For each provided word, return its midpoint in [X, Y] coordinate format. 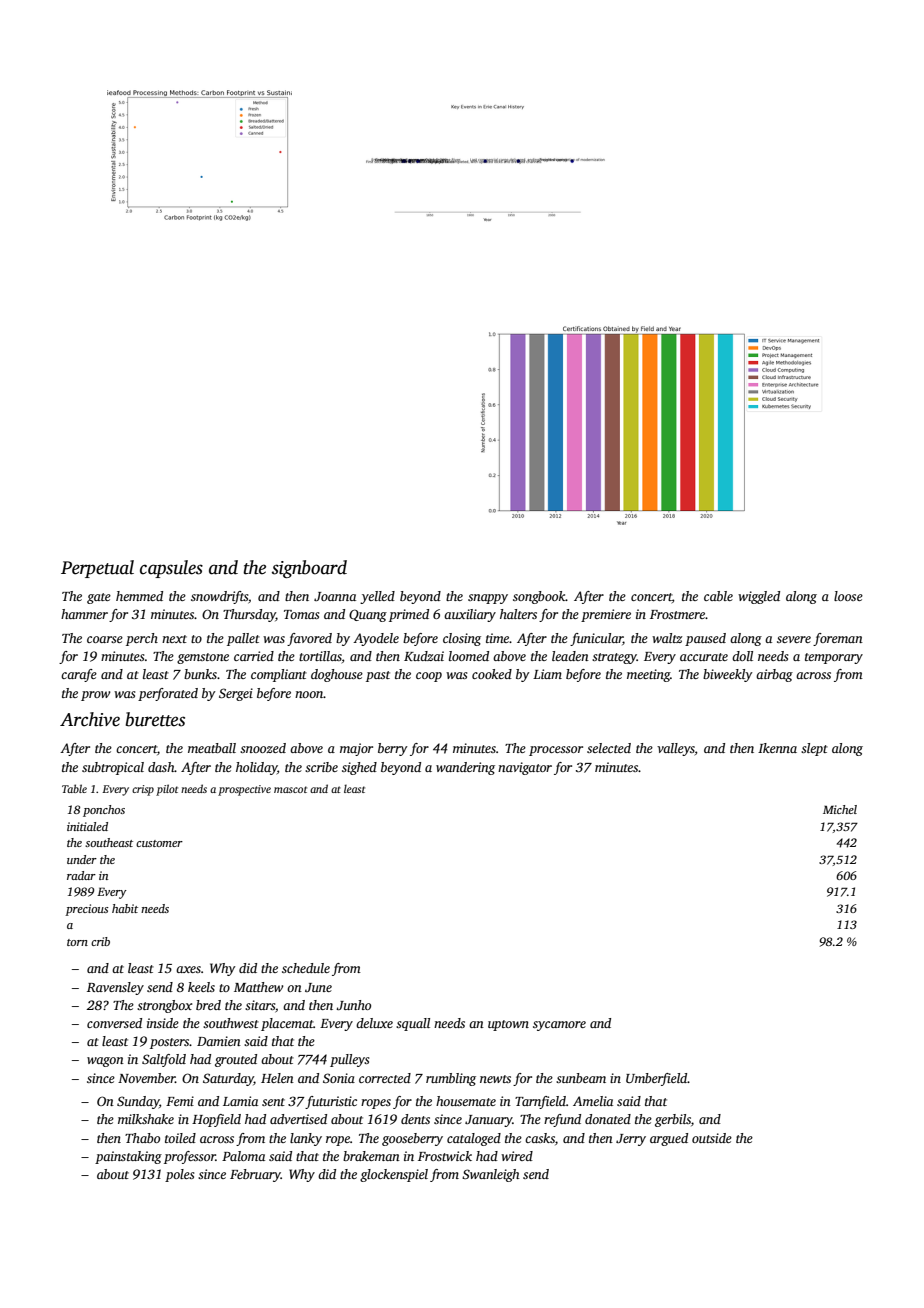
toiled [180, 1138]
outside [712, 1138]
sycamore [559, 1026]
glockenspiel [394, 1175]
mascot [290, 789]
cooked [492, 674]
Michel [840, 809]
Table [74, 788]
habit [125, 908]
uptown [508, 1025]
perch [142, 639]
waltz [667, 638]
